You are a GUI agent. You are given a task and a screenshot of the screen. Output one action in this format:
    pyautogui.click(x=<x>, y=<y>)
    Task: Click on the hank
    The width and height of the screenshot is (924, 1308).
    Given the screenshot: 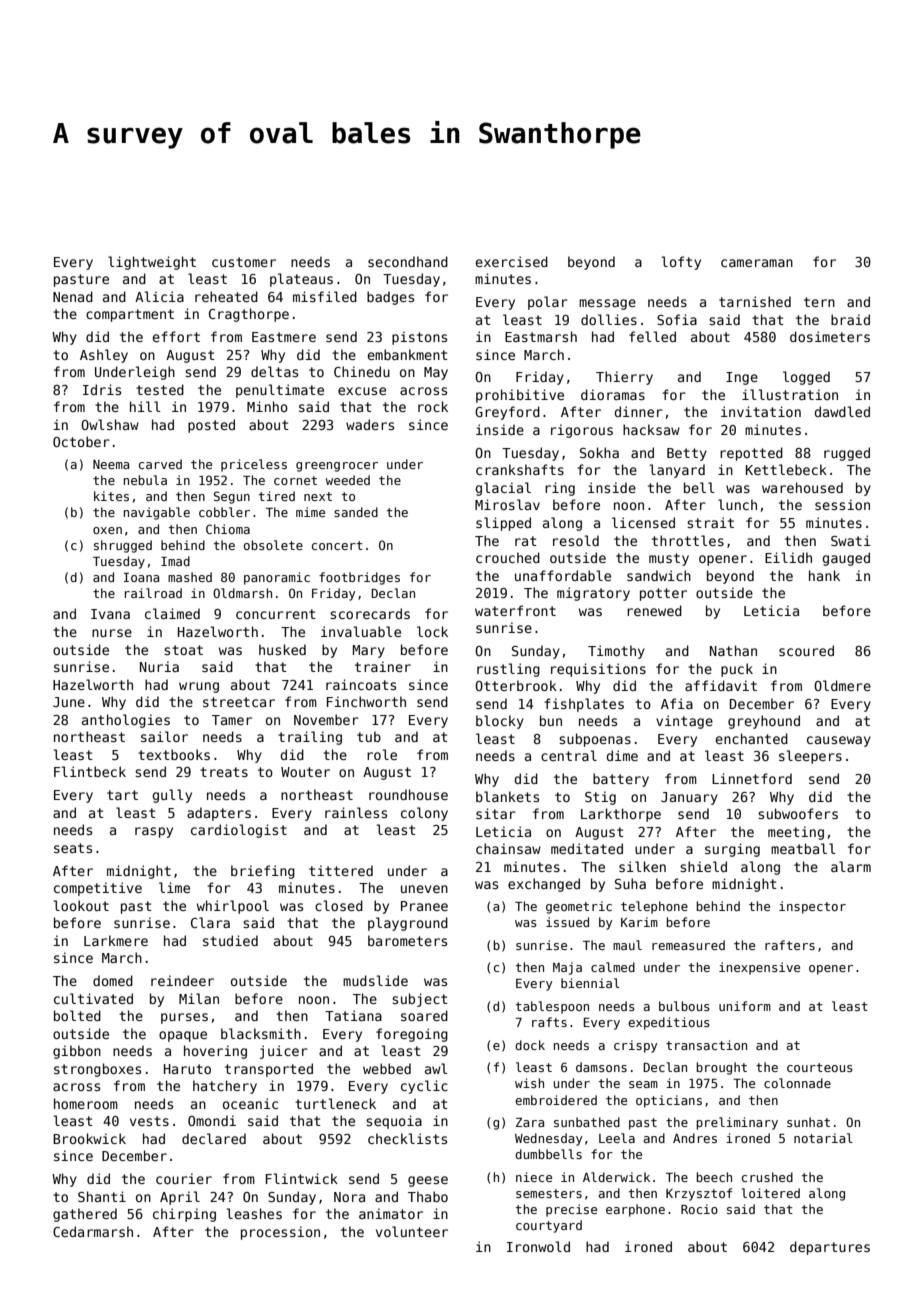 What is the action you would take?
    pyautogui.click(x=824, y=575)
